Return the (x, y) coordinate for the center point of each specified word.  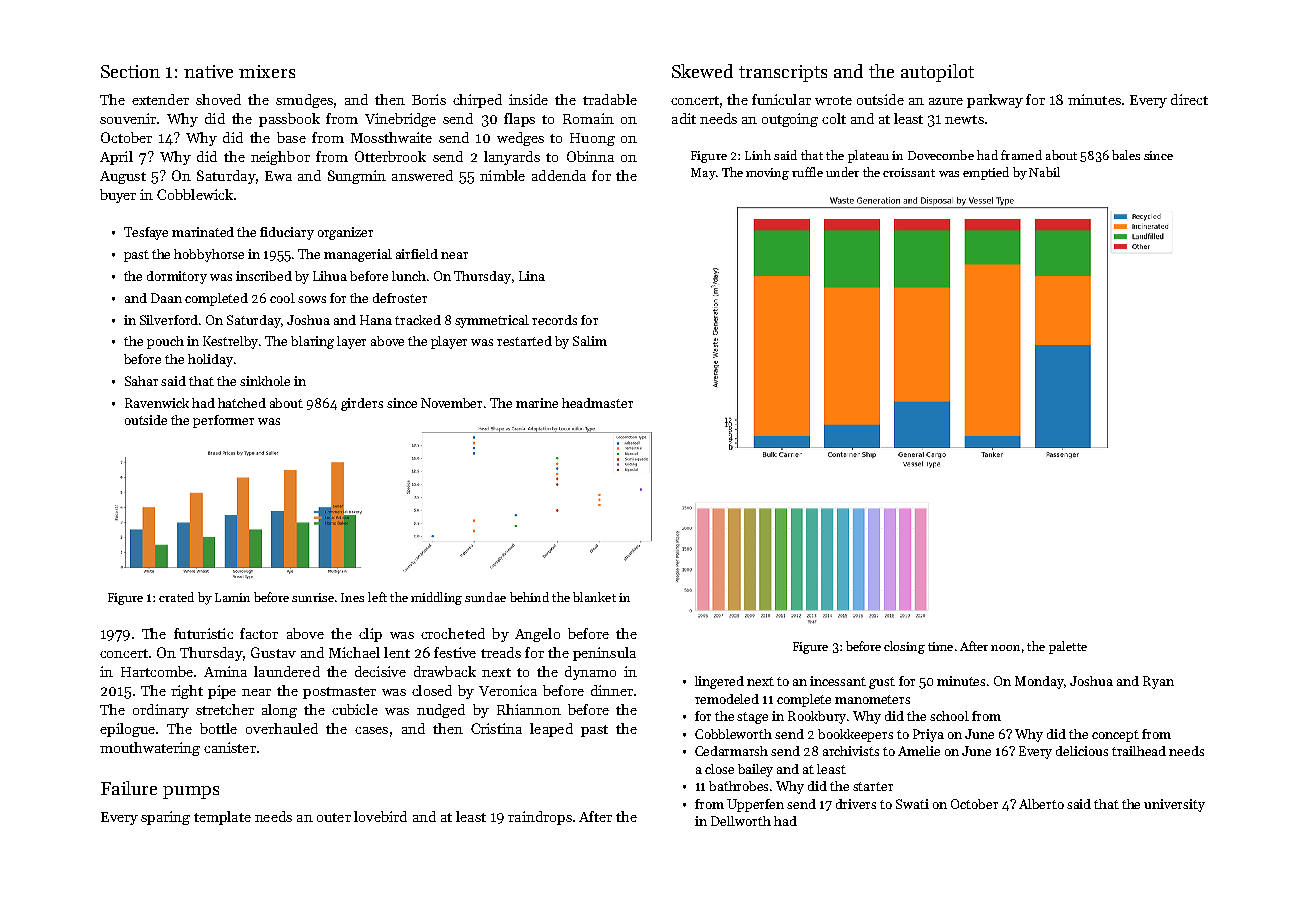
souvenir (128, 118)
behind (529, 597)
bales (1126, 155)
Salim (590, 341)
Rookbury (817, 717)
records (554, 320)
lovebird (380, 816)
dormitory (177, 277)
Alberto (1041, 804)
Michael (354, 652)
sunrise (313, 597)
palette (1068, 647)
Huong (592, 139)
